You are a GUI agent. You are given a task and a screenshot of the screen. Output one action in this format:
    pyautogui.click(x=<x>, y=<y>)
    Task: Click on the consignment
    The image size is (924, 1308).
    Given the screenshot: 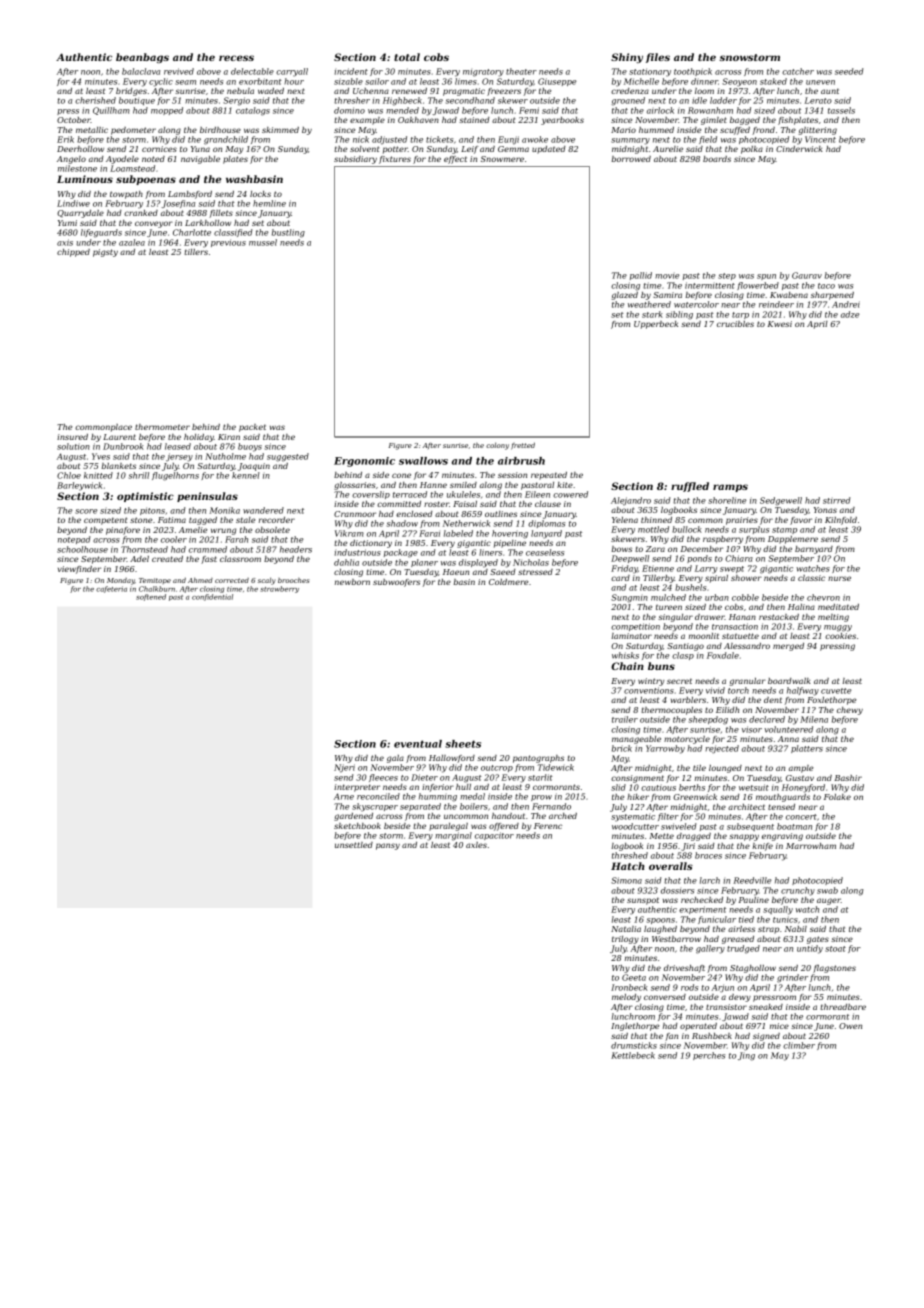 What is the action you would take?
    pyautogui.click(x=637, y=779)
